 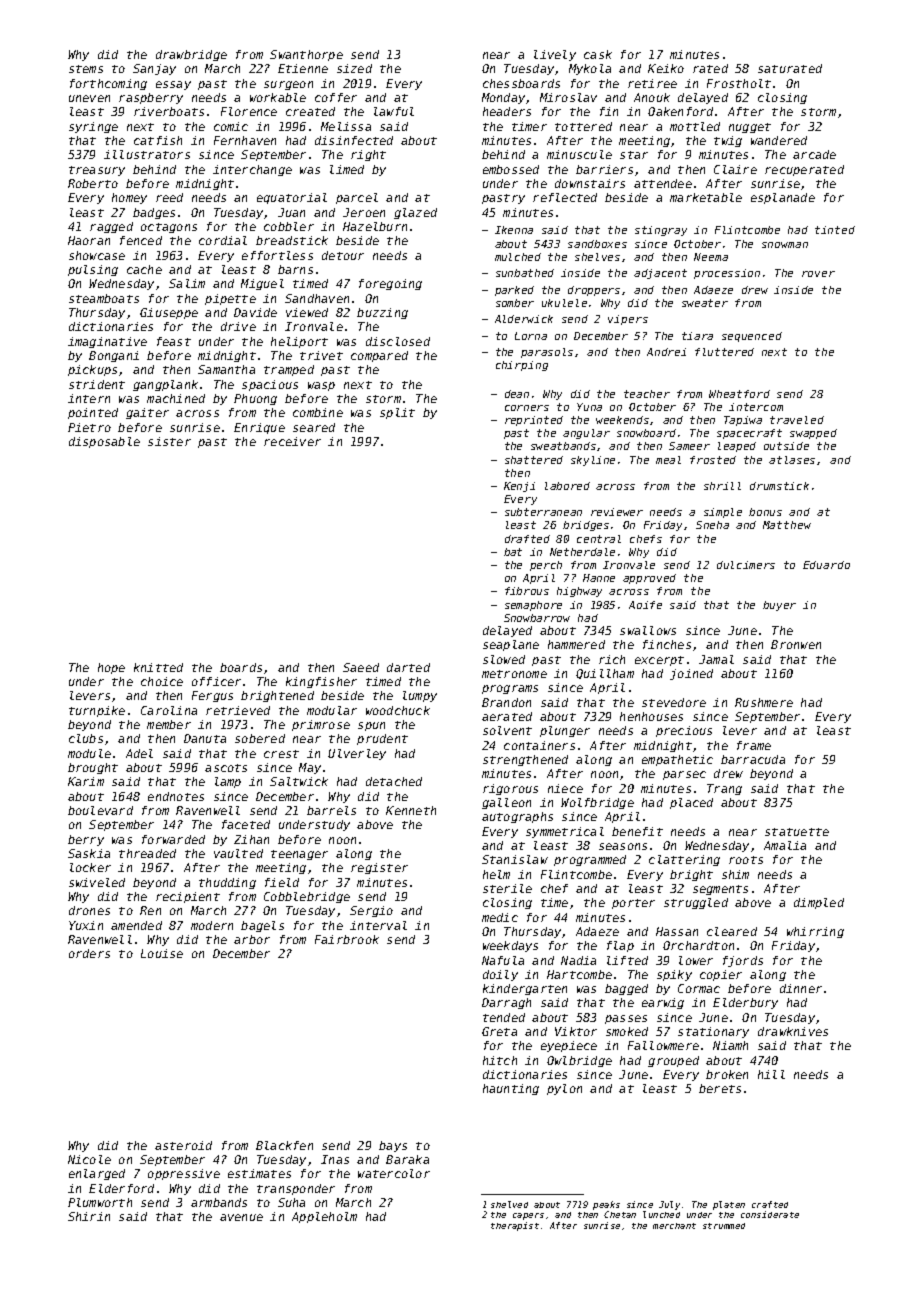 What do you see at coordinates (555, 55) in the page?
I see `lively` at bounding box center [555, 55].
